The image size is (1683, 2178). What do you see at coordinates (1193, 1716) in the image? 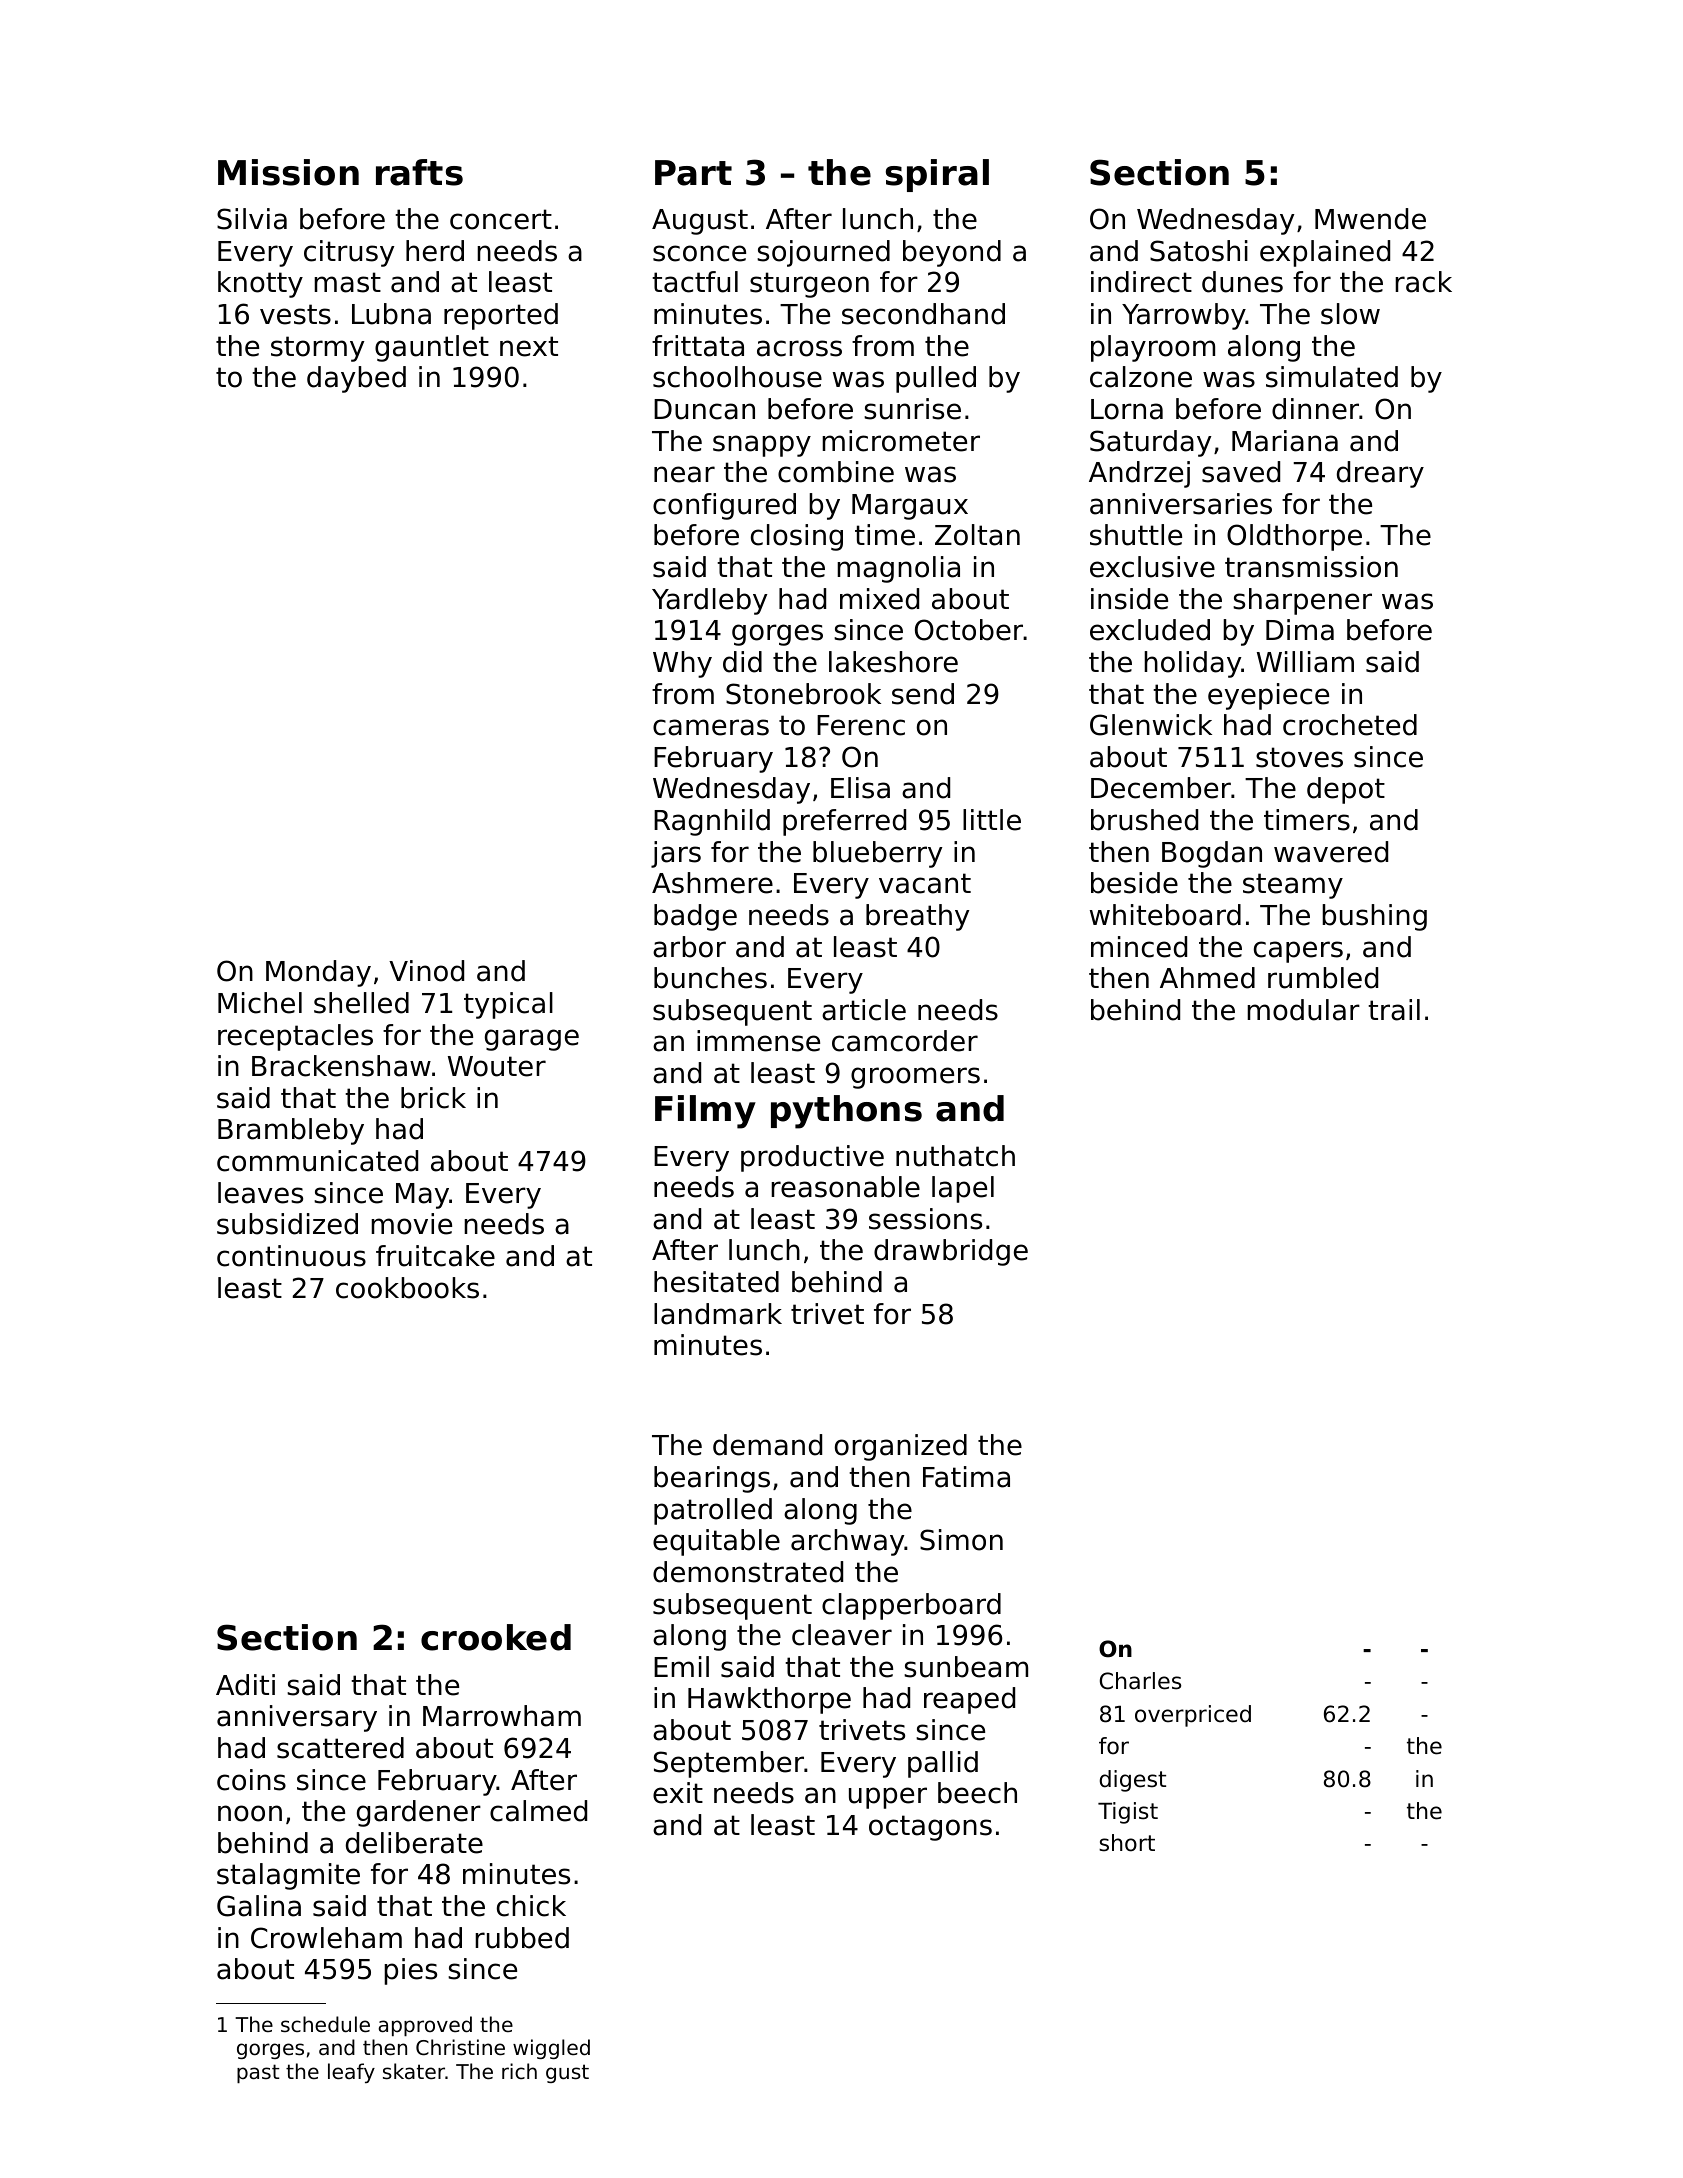
I see `overpriced` at bounding box center [1193, 1716].
